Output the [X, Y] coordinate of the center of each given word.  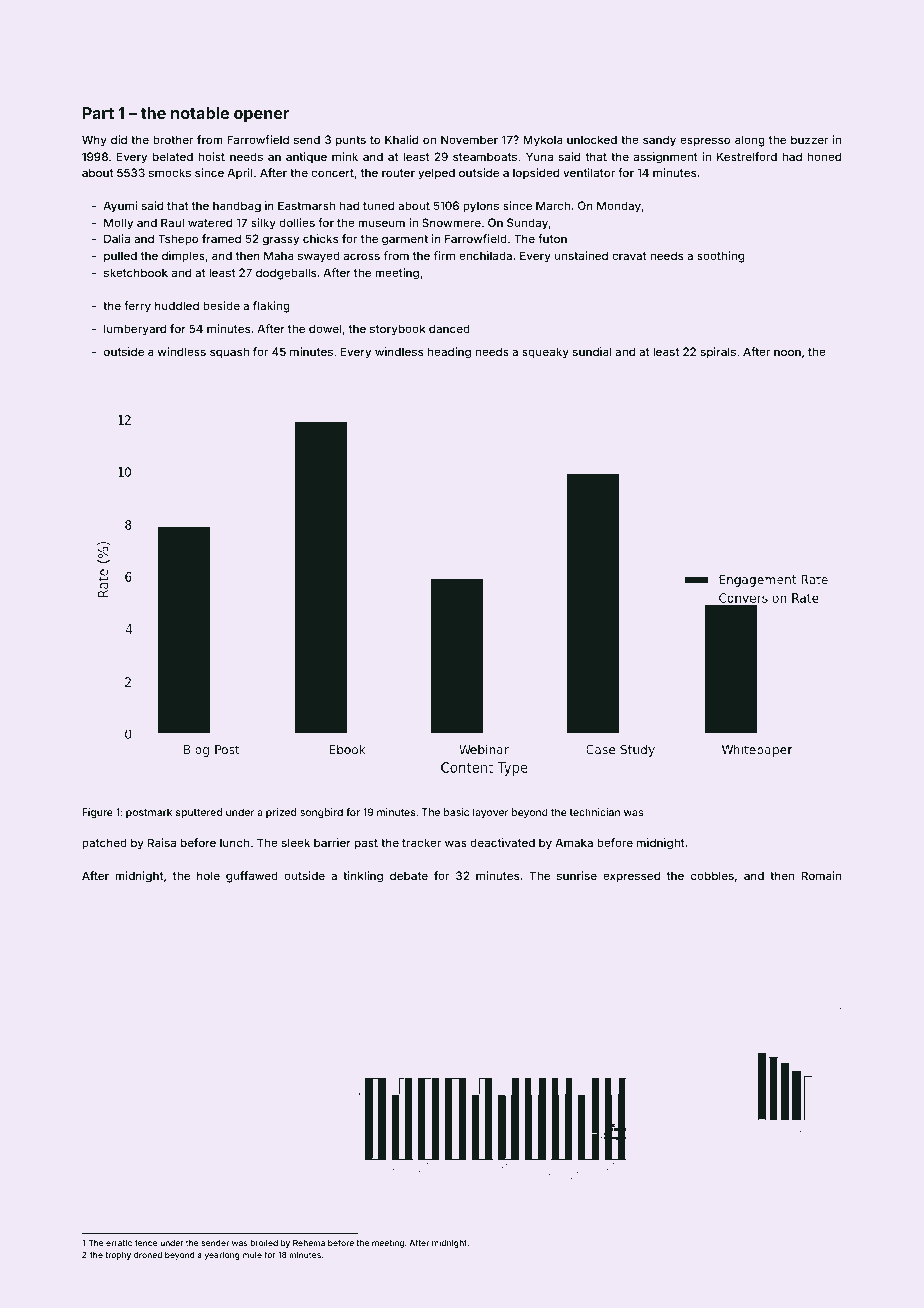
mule [252, 1255]
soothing [720, 257]
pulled [120, 257]
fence [146, 1242]
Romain [821, 875]
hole [208, 875]
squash [229, 353]
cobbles [712, 875]
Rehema [309, 1243]
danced [449, 328]
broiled [264, 1242]
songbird [321, 813]
